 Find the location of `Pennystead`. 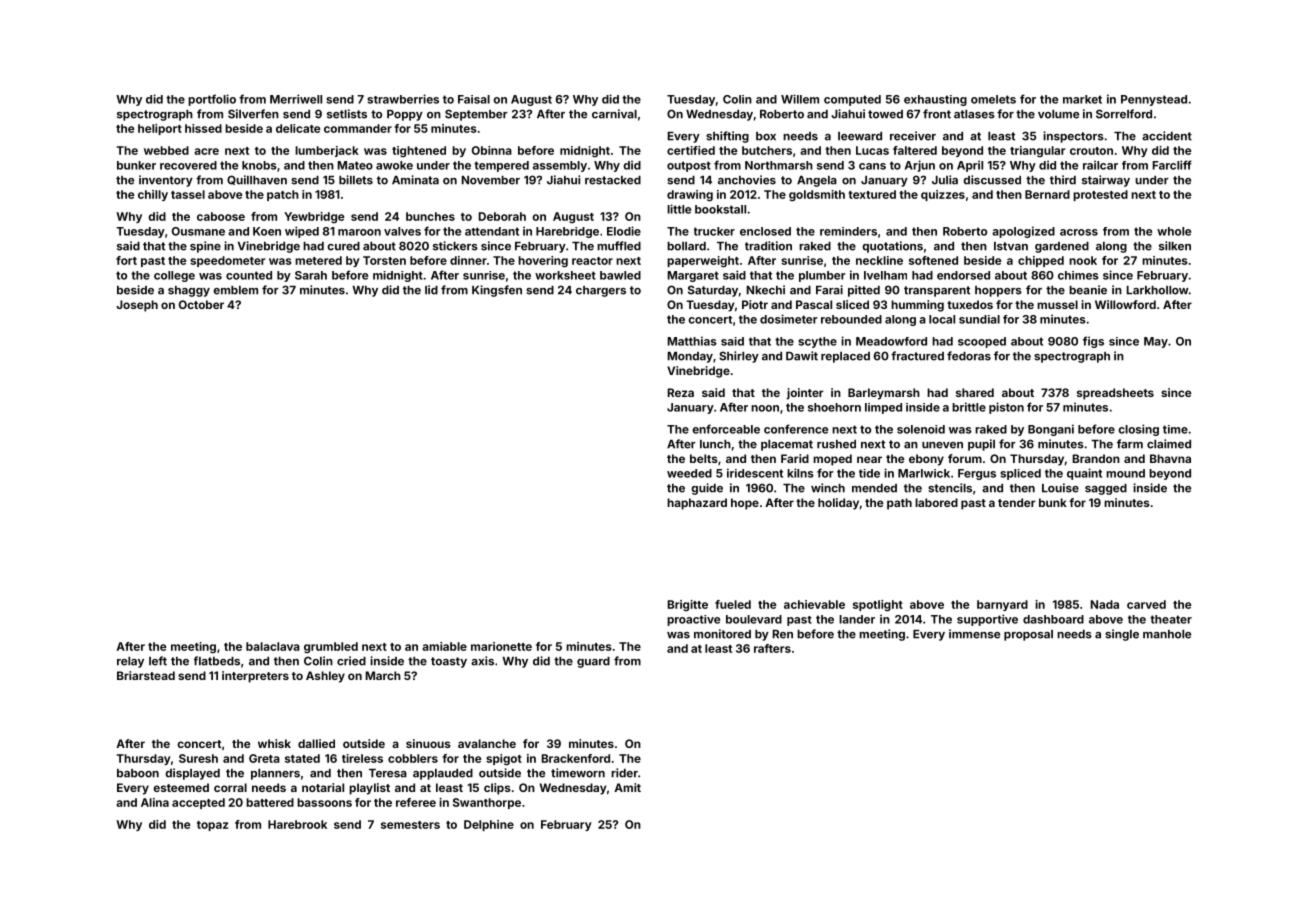

Pennystead is located at coordinates (1154, 100).
